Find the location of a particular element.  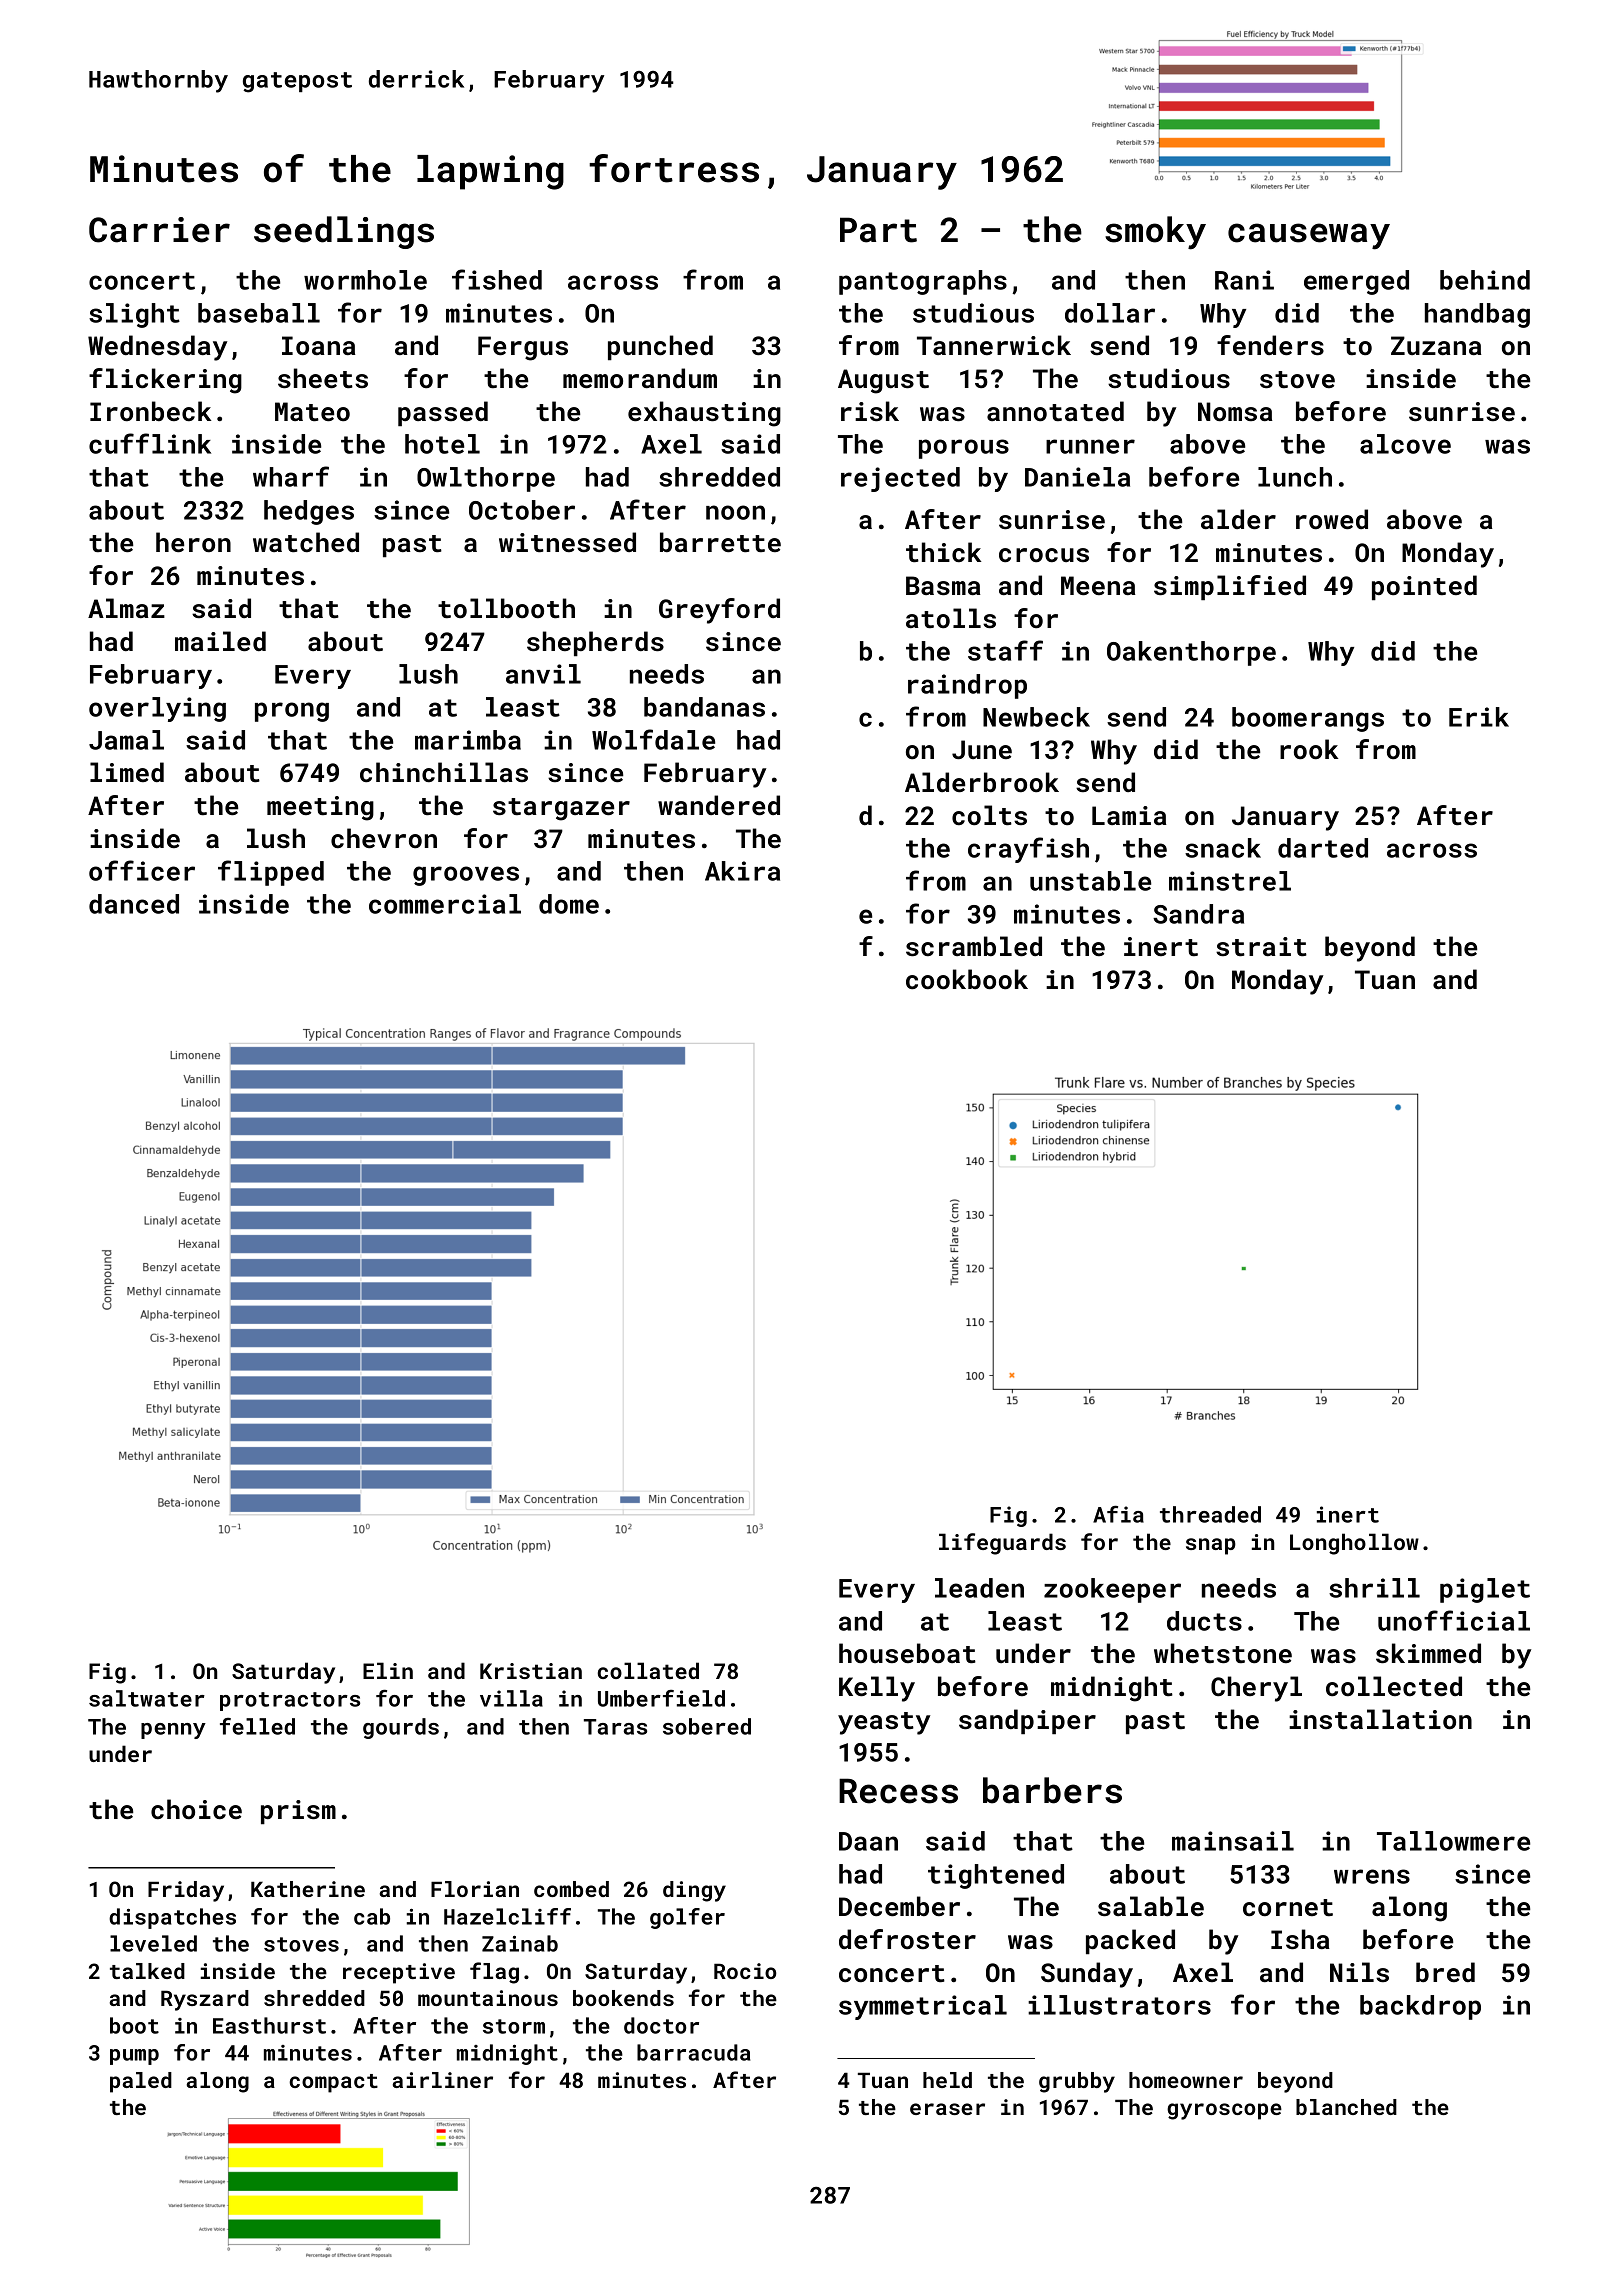

blanched is located at coordinates (1346, 2107).
